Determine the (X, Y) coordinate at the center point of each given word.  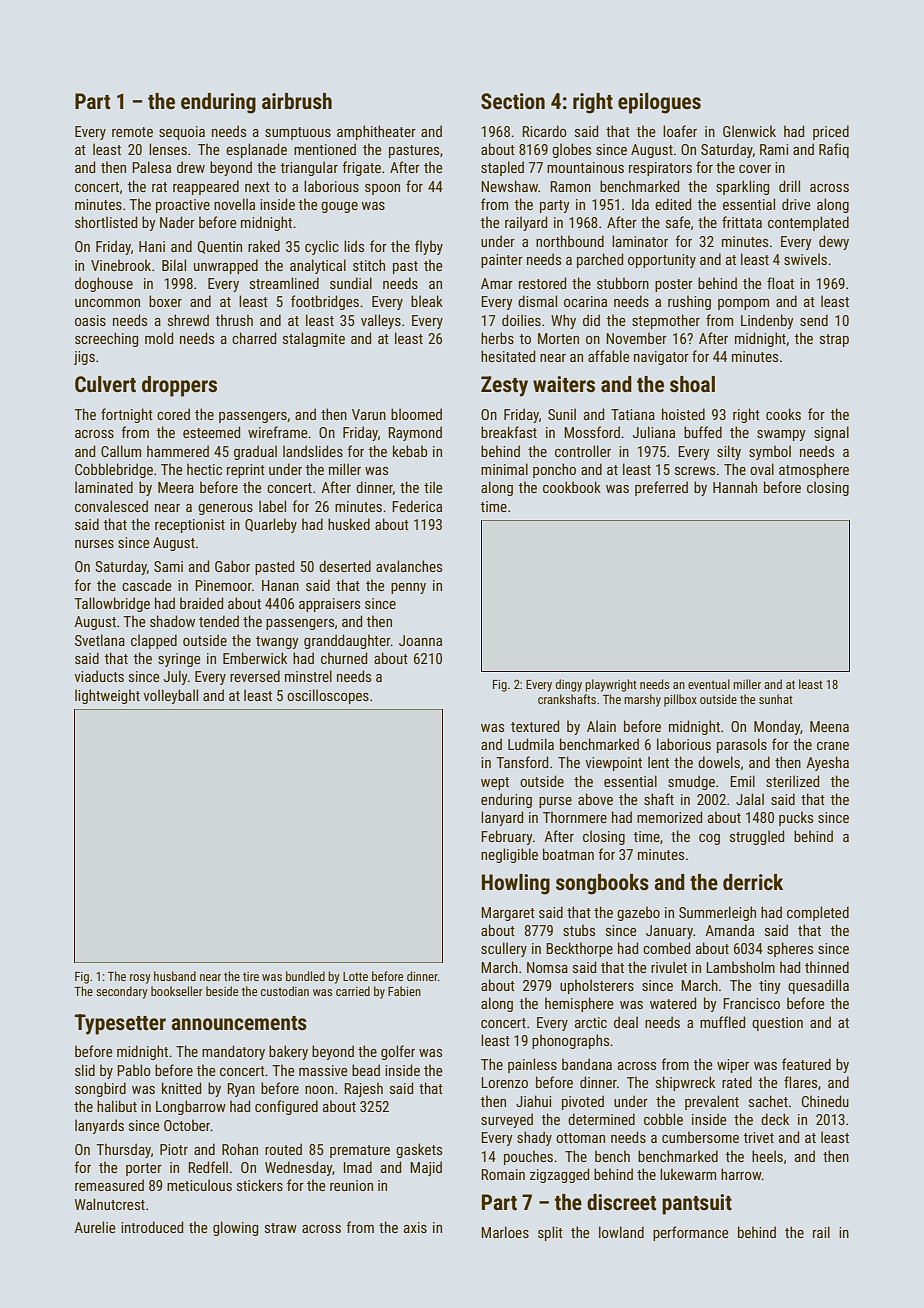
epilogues (659, 103)
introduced (152, 1227)
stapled (502, 168)
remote (132, 132)
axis (415, 1227)
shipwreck (685, 1083)
